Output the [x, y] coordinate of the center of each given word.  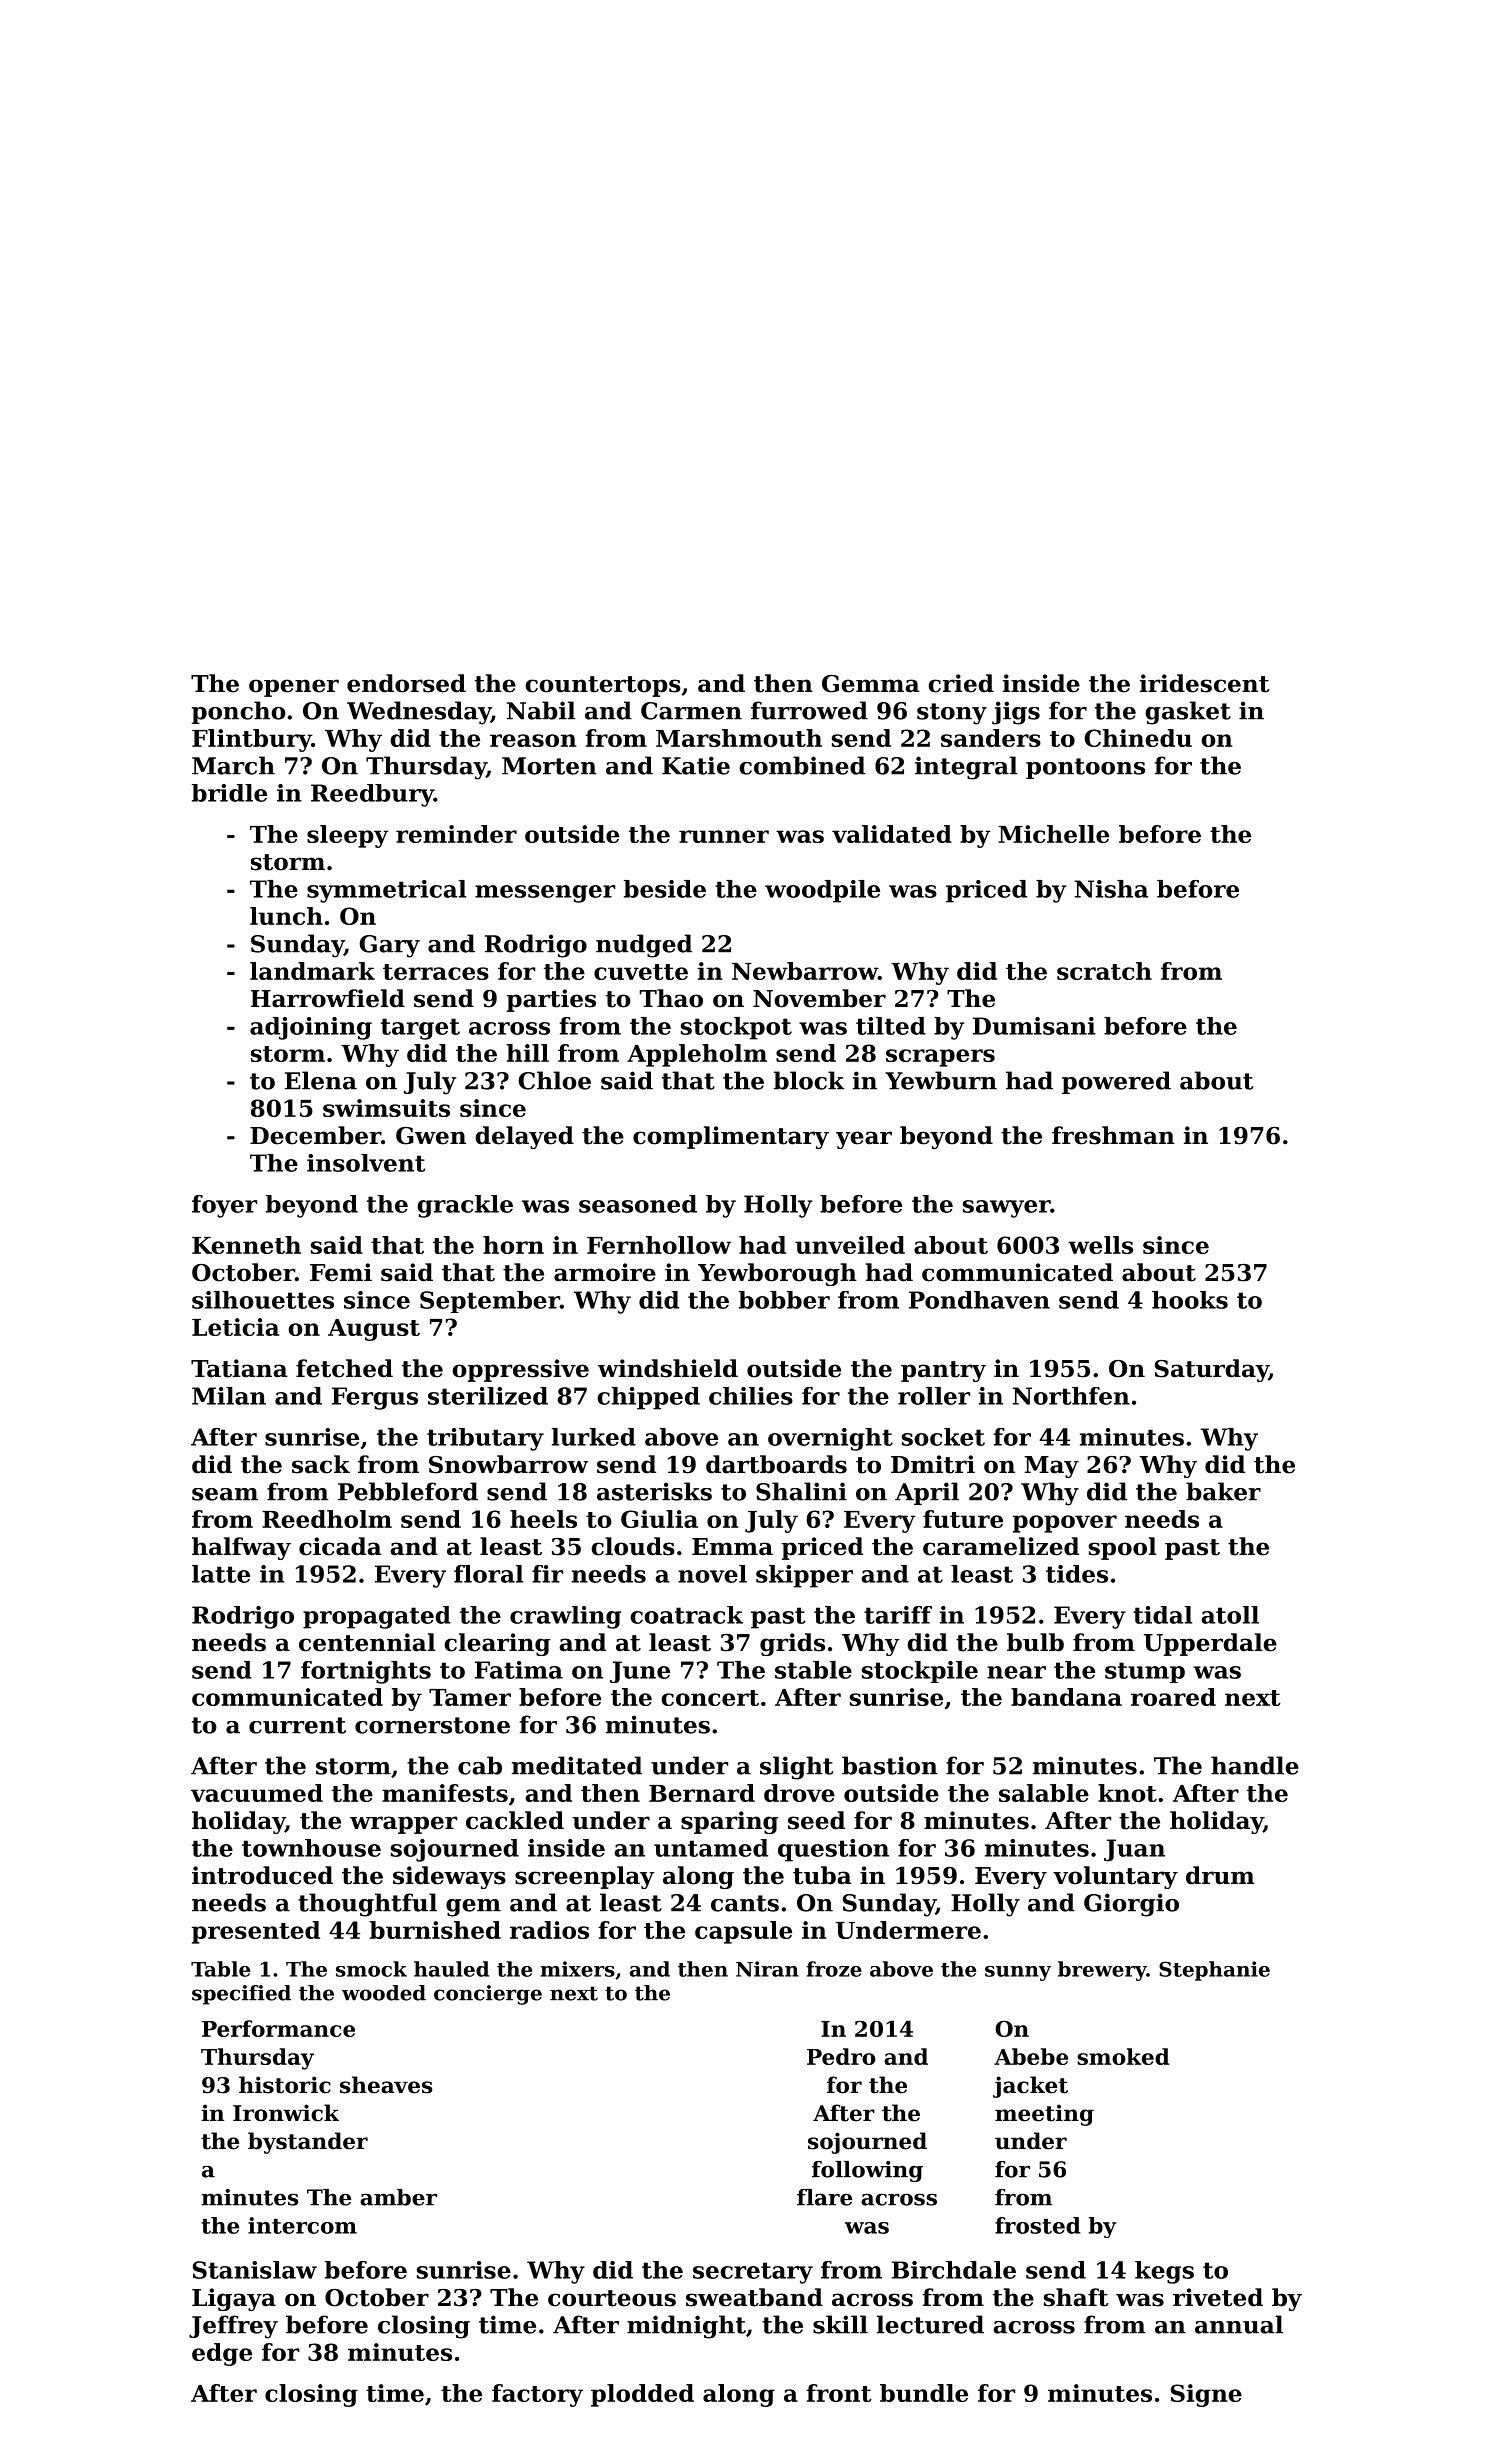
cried [961, 683]
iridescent [1205, 683]
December [315, 1135]
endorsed [406, 683]
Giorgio [1131, 1905]
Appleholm [697, 1055]
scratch [1104, 971]
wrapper [403, 1825]
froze [834, 1969]
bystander [308, 2143]
